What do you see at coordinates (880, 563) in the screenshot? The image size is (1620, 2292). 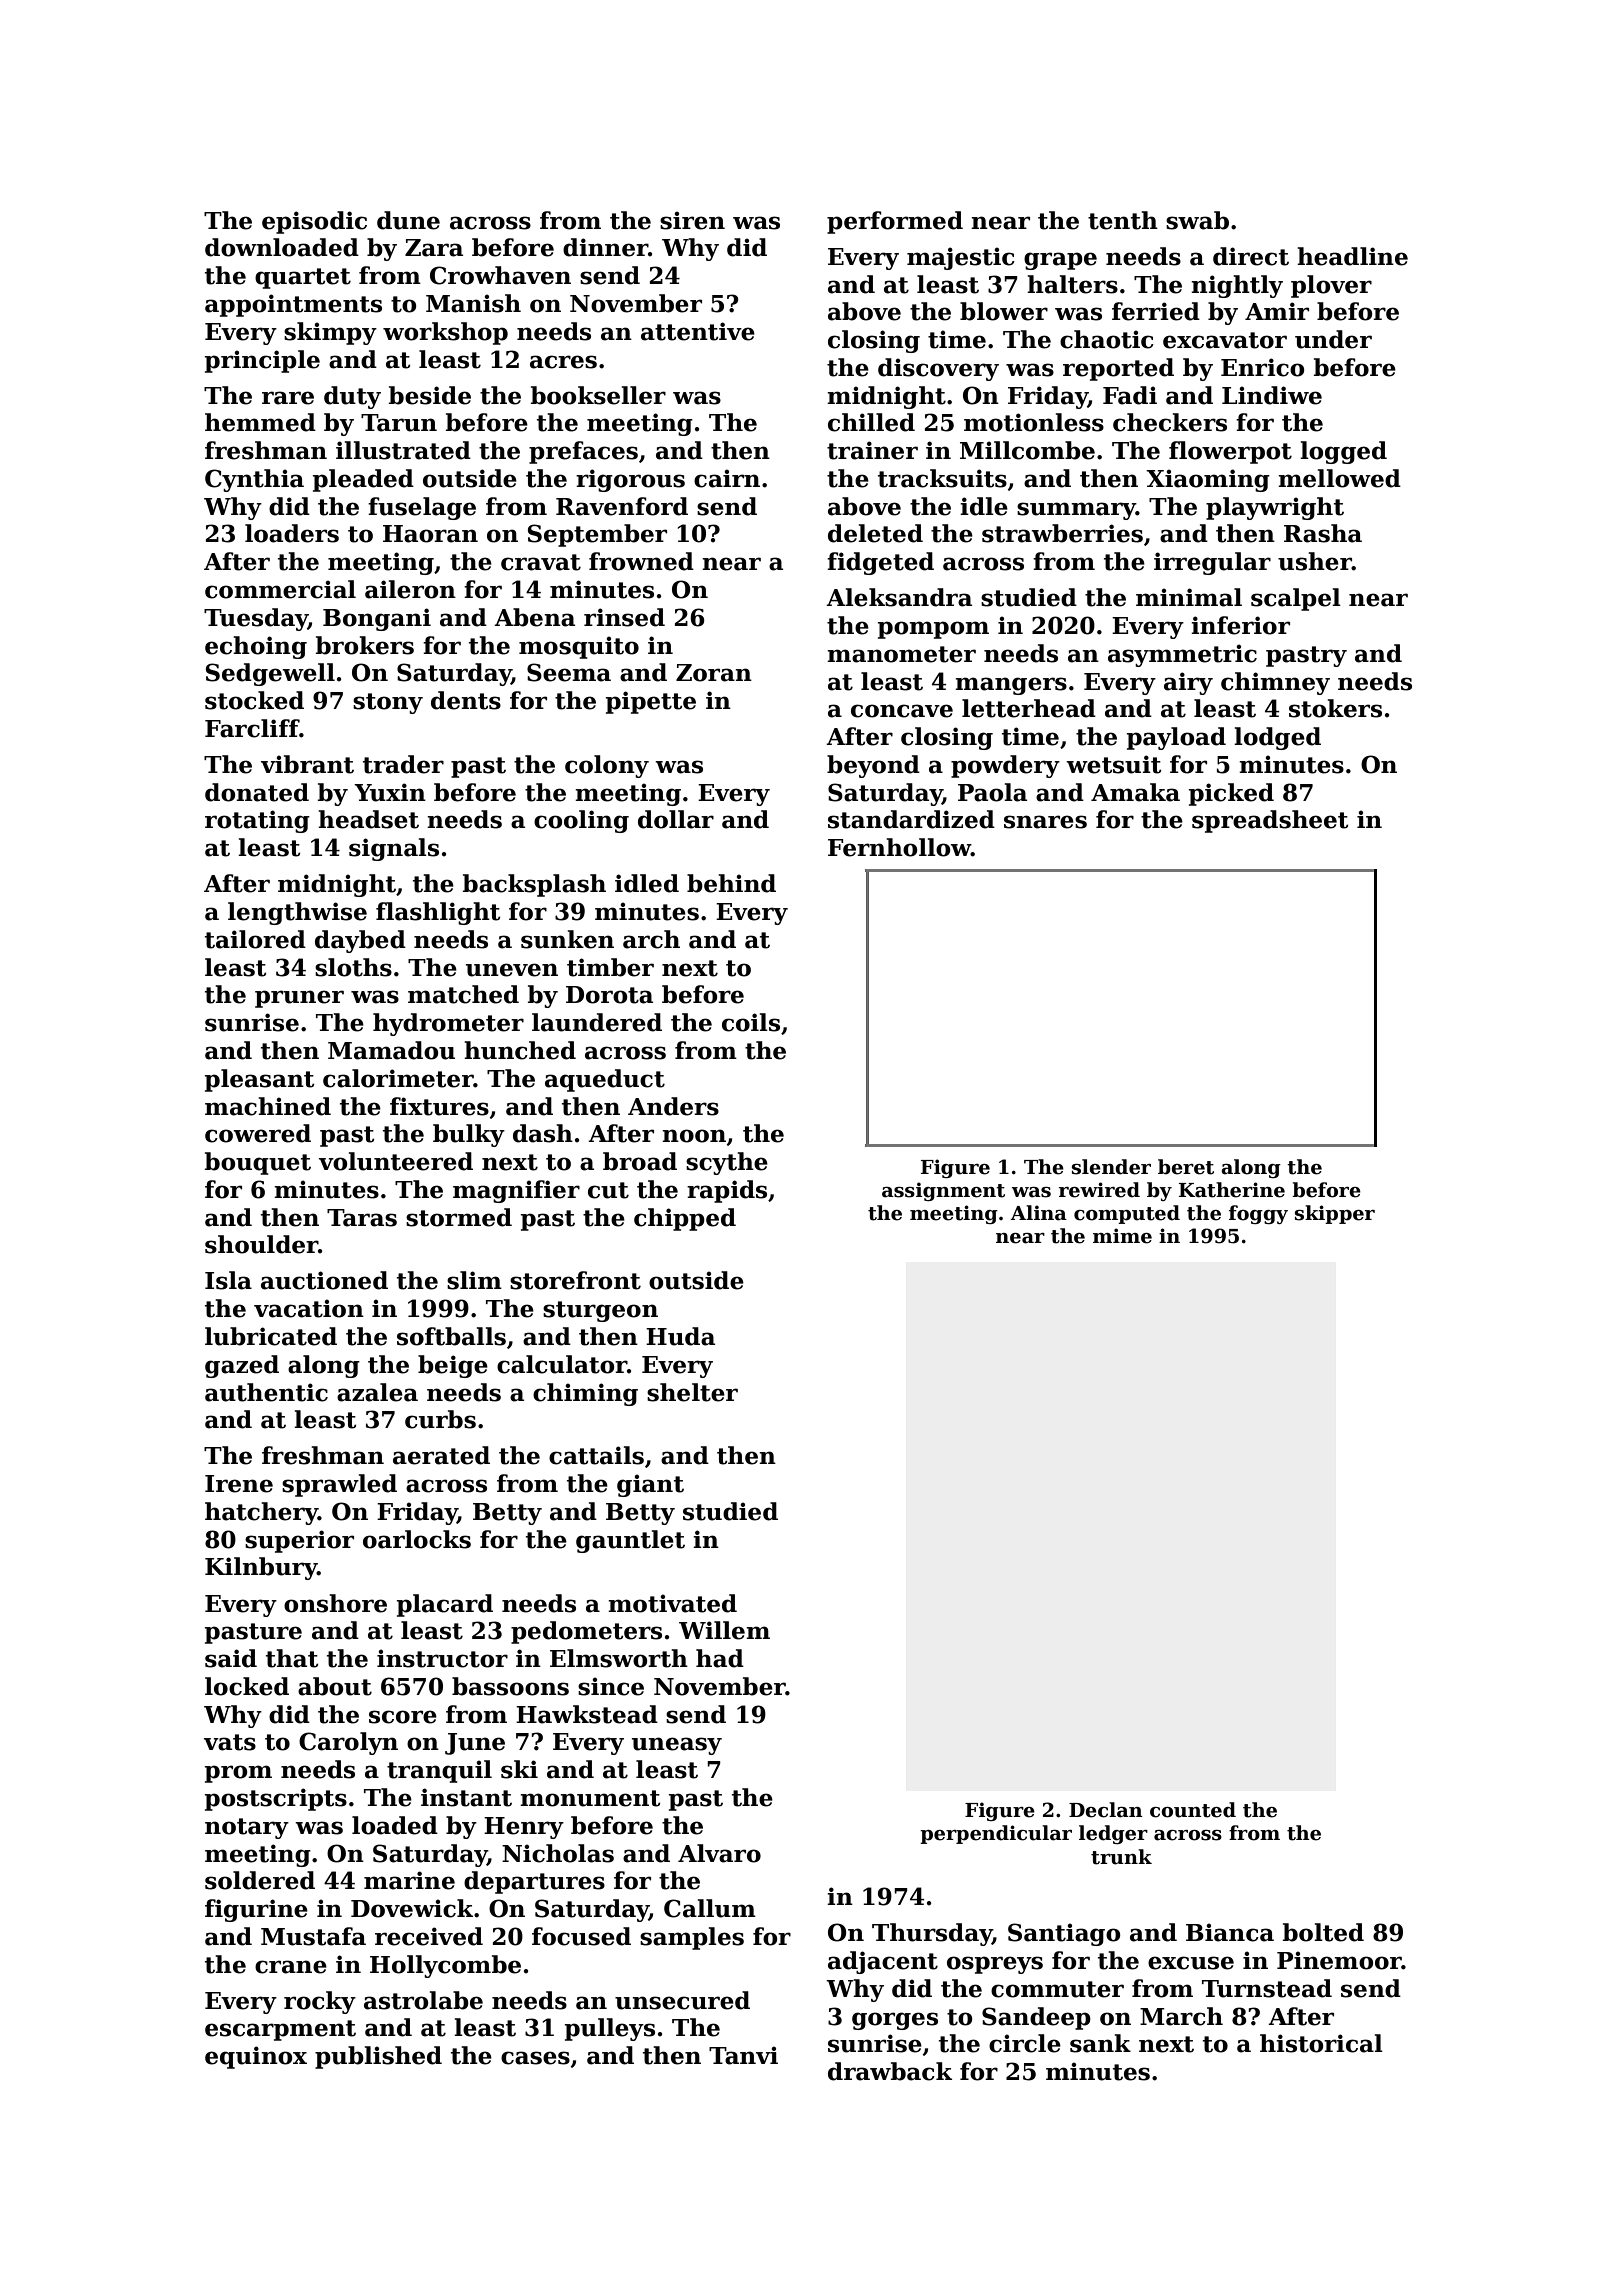 I see `fidgeted` at bounding box center [880, 563].
